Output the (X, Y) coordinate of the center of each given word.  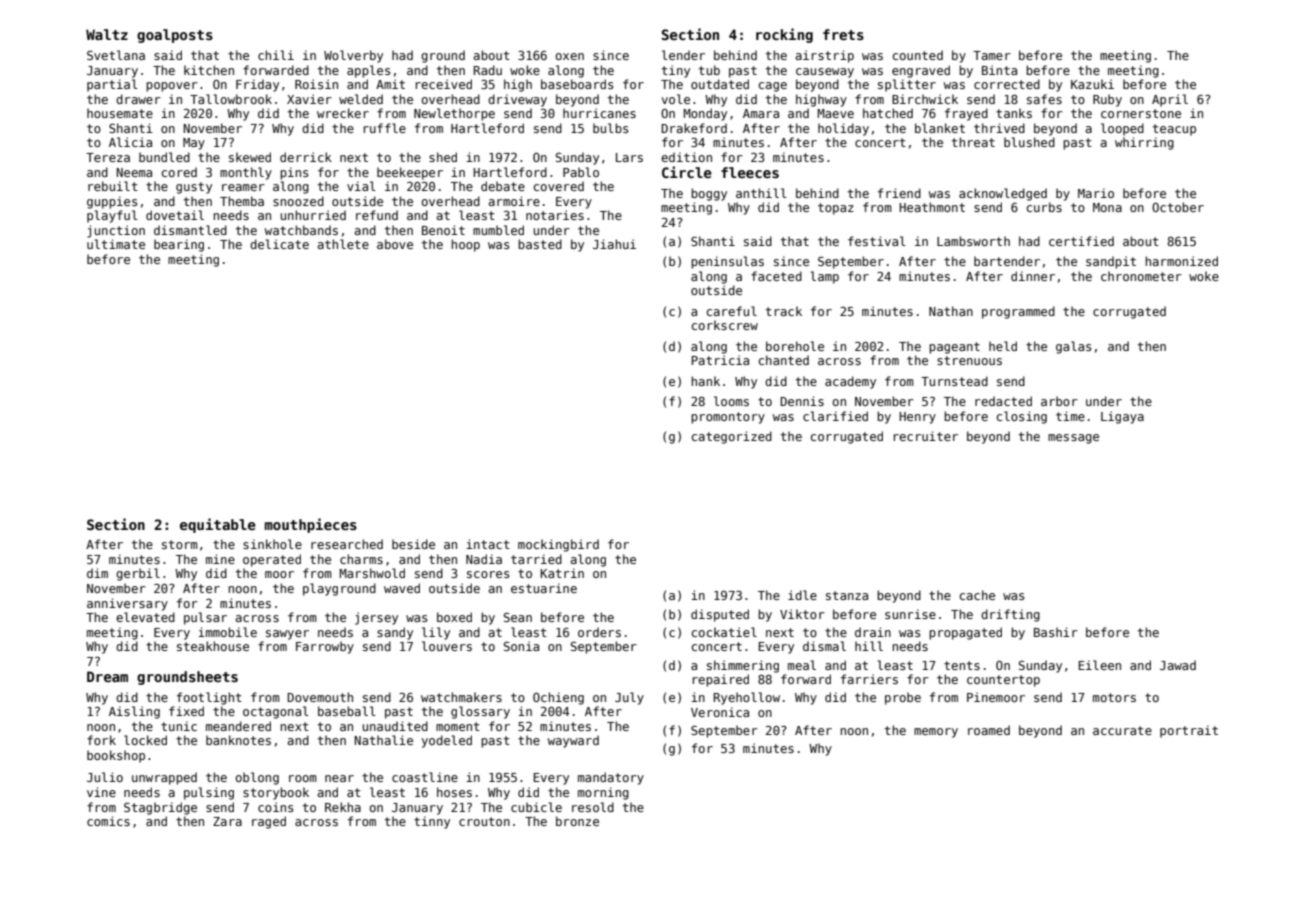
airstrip (825, 56)
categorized (732, 437)
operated (272, 560)
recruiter (926, 436)
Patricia (720, 360)
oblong (257, 778)
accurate (1122, 730)
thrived (999, 128)
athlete (343, 244)
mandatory (611, 778)
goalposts (175, 36)
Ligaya (1122, 417)
